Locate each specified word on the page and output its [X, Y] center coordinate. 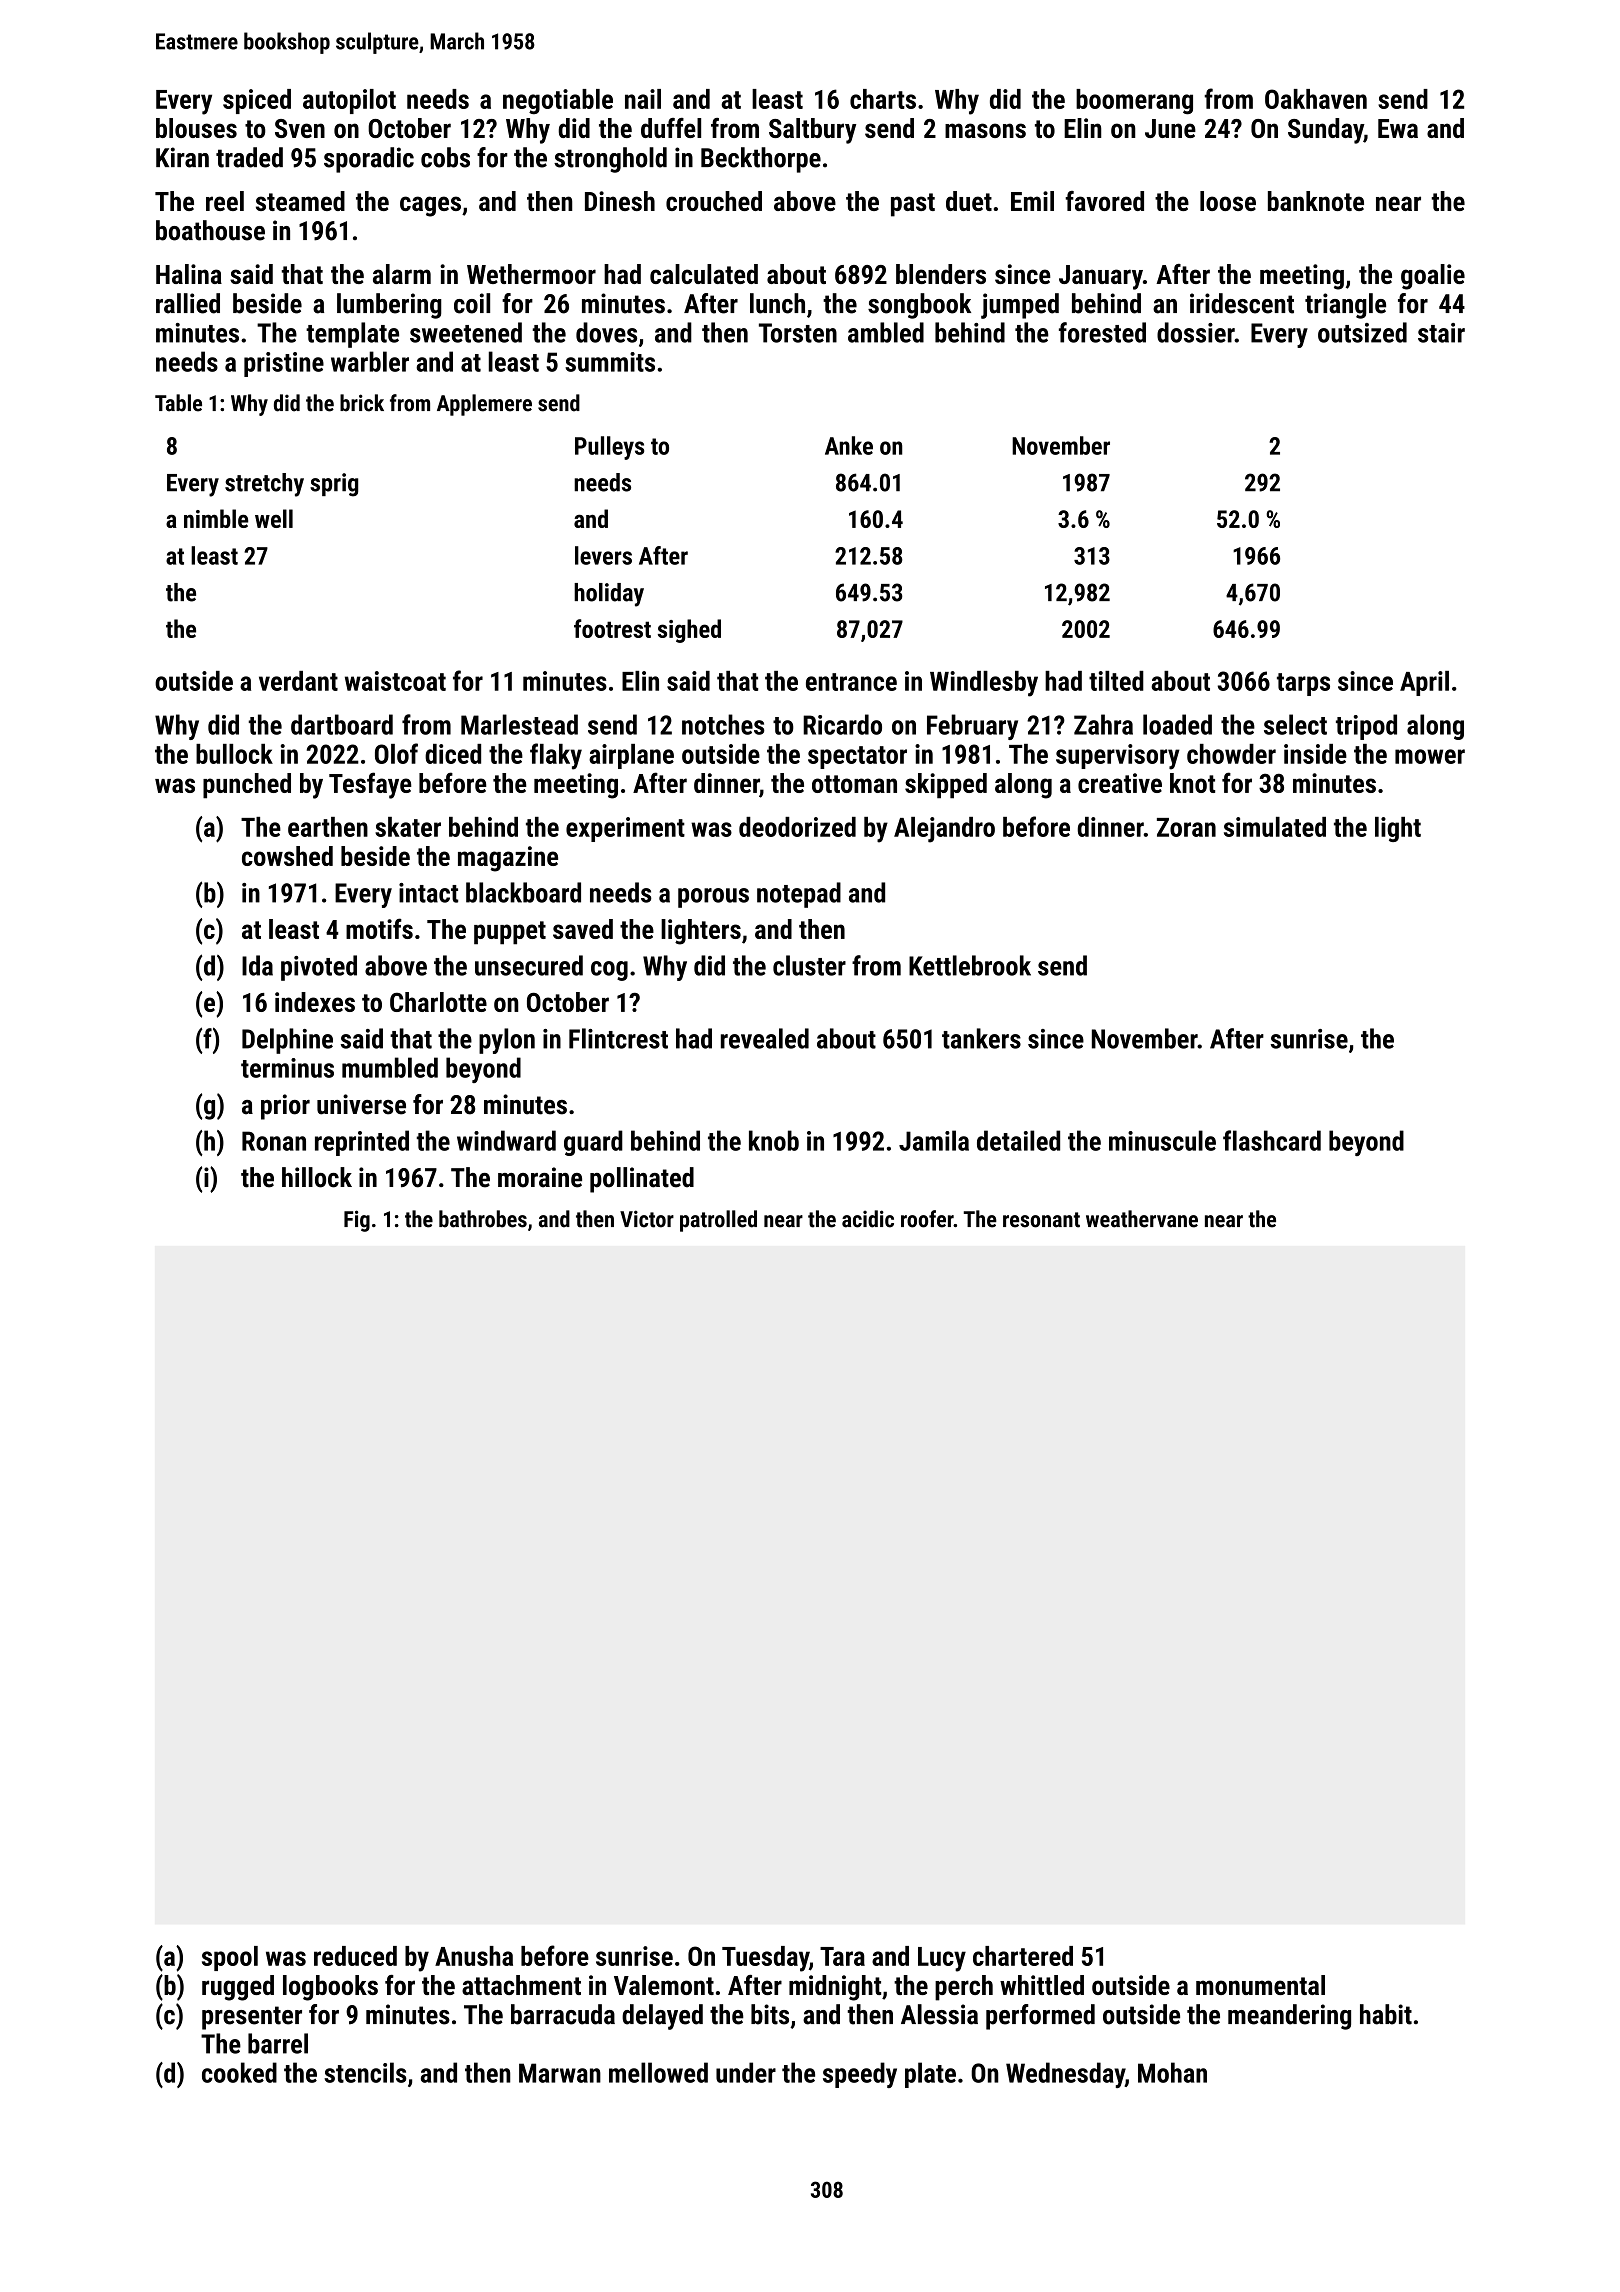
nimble [216, 518]
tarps [1303, 684]
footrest [612, 628]
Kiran [182, 157]
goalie [1433, 277]
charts [883, 99]
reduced [355, 1956]
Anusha [474, 1956]
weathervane [1142, 1219]
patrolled [718, 1221]
